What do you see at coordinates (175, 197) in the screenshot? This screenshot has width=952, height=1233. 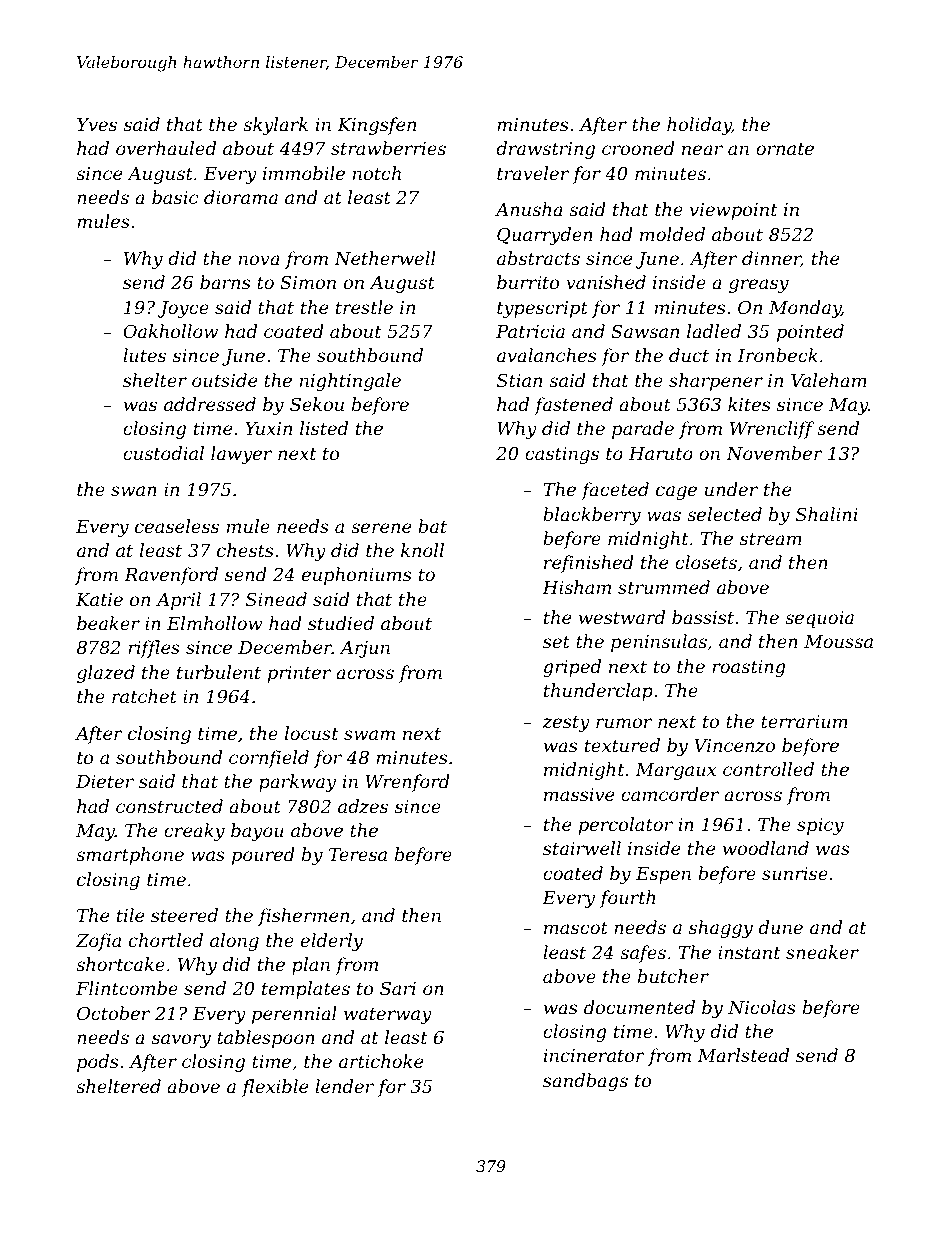 I see `basic` at bounding box center [175, 197].
